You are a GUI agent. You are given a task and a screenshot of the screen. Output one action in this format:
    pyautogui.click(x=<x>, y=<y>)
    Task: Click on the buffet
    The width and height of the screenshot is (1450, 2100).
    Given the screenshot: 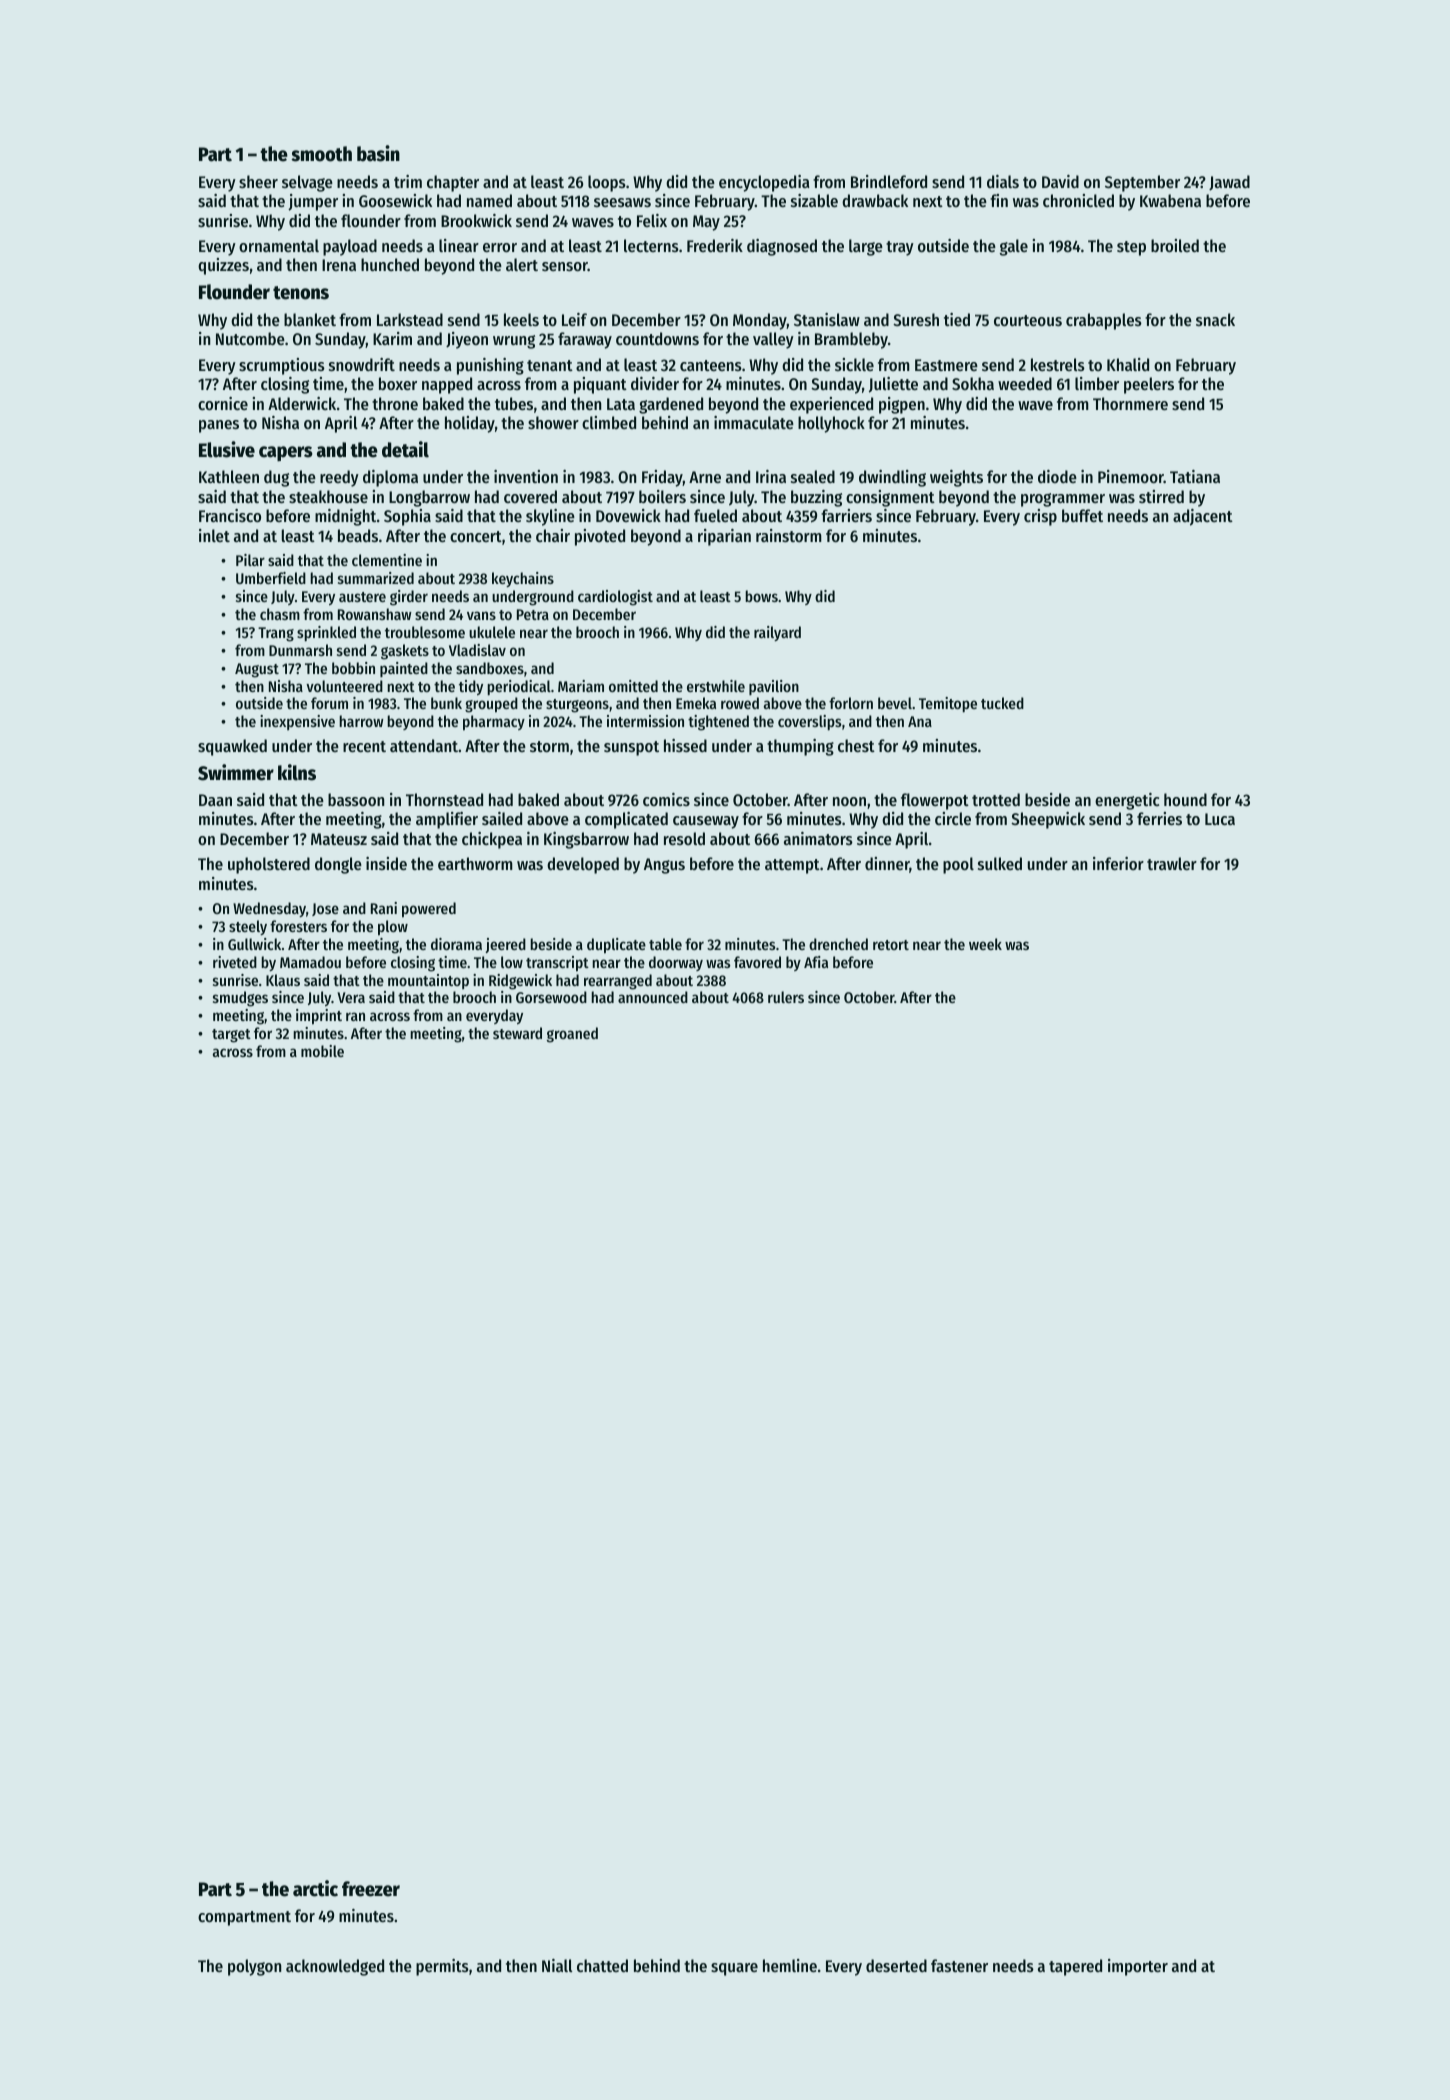 What is the action you would take?
    pyautogui.click(x=1082, y=515)
